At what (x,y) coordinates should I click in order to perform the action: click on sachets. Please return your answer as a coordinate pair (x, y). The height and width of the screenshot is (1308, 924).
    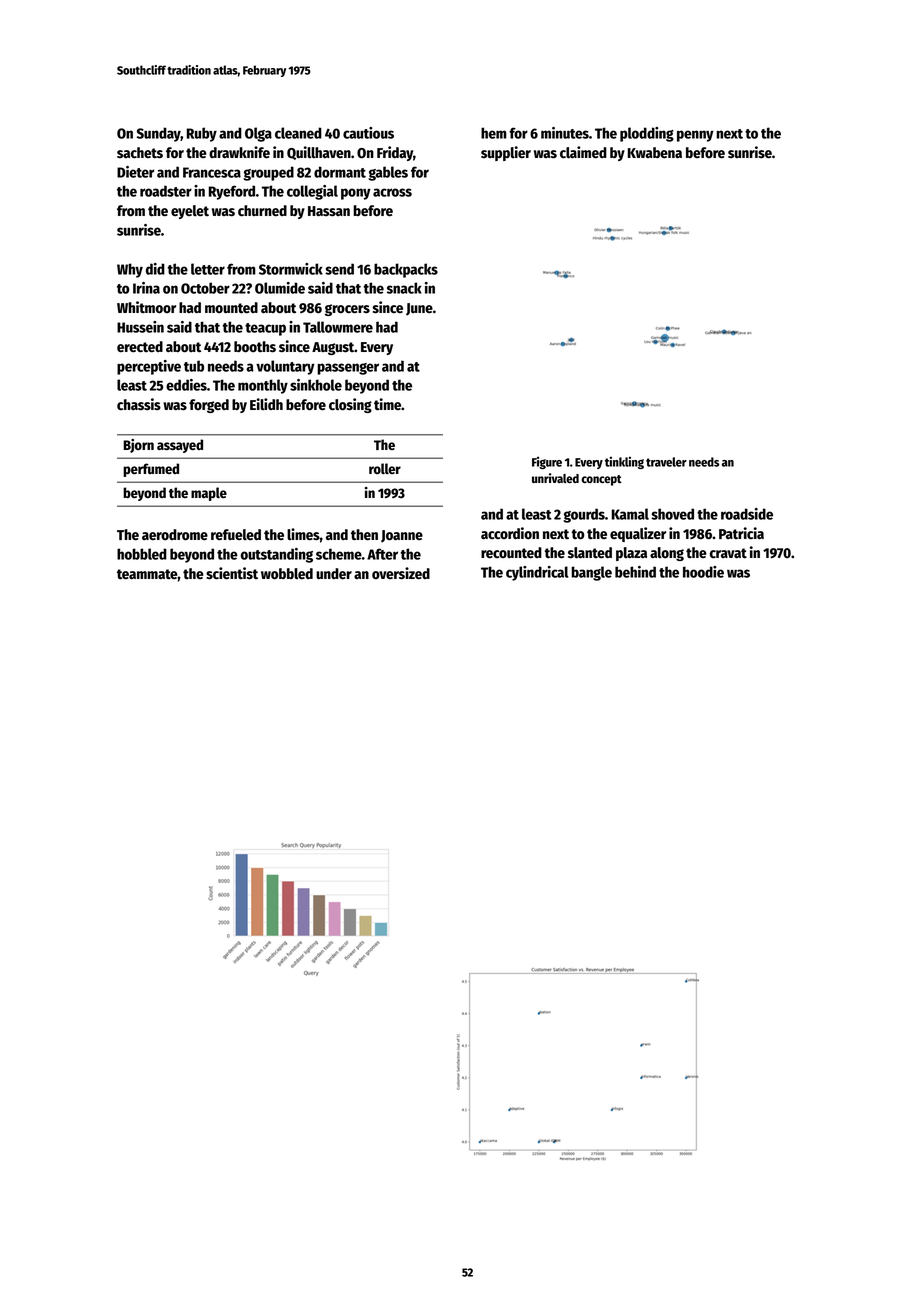
    Looking at the image, I should click on (140, 153).
